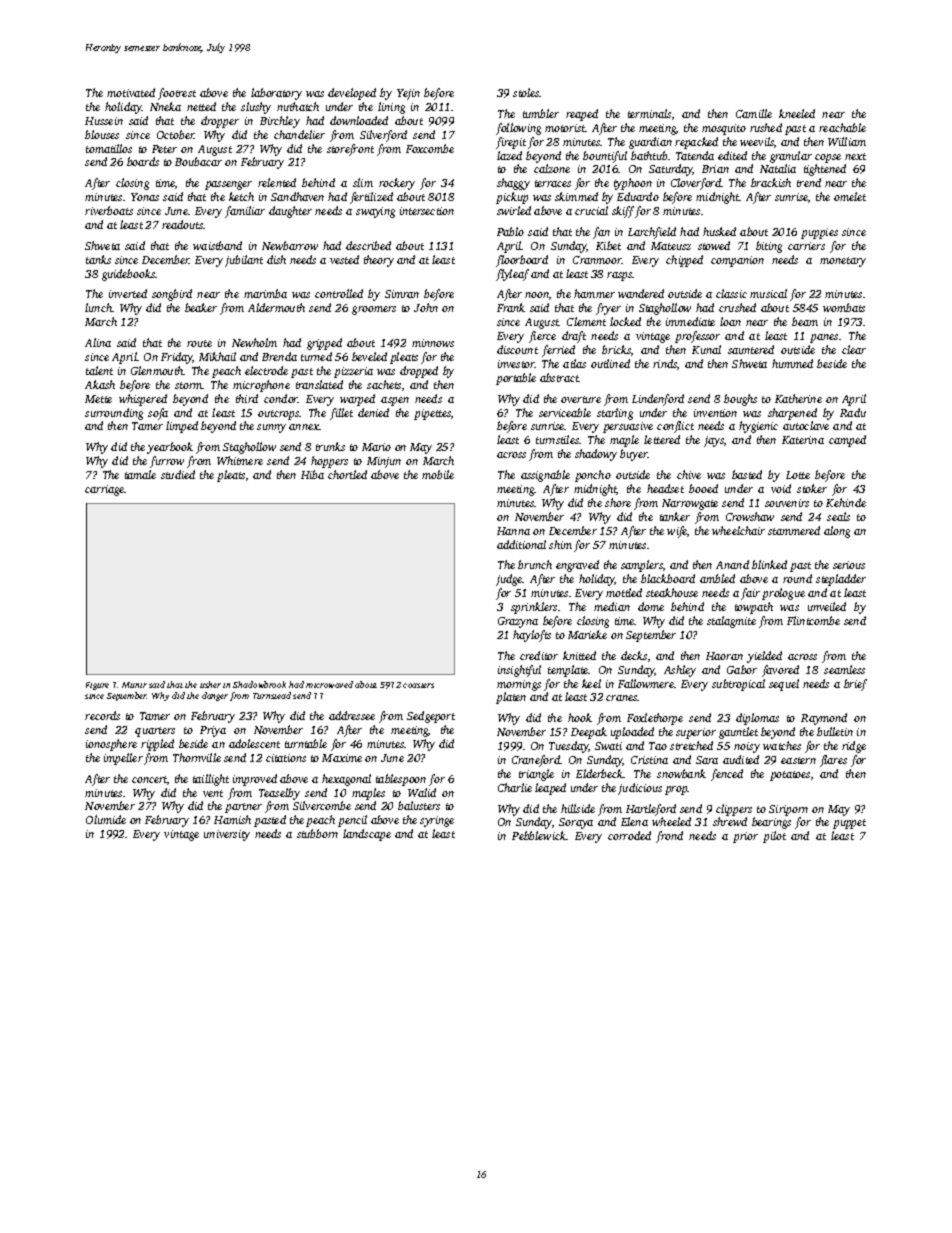 The height and width of the screenshot is (1233, 952). Describe the element at coordinates (276, 94) in the screenshot. I see `laboratory` at that location.
